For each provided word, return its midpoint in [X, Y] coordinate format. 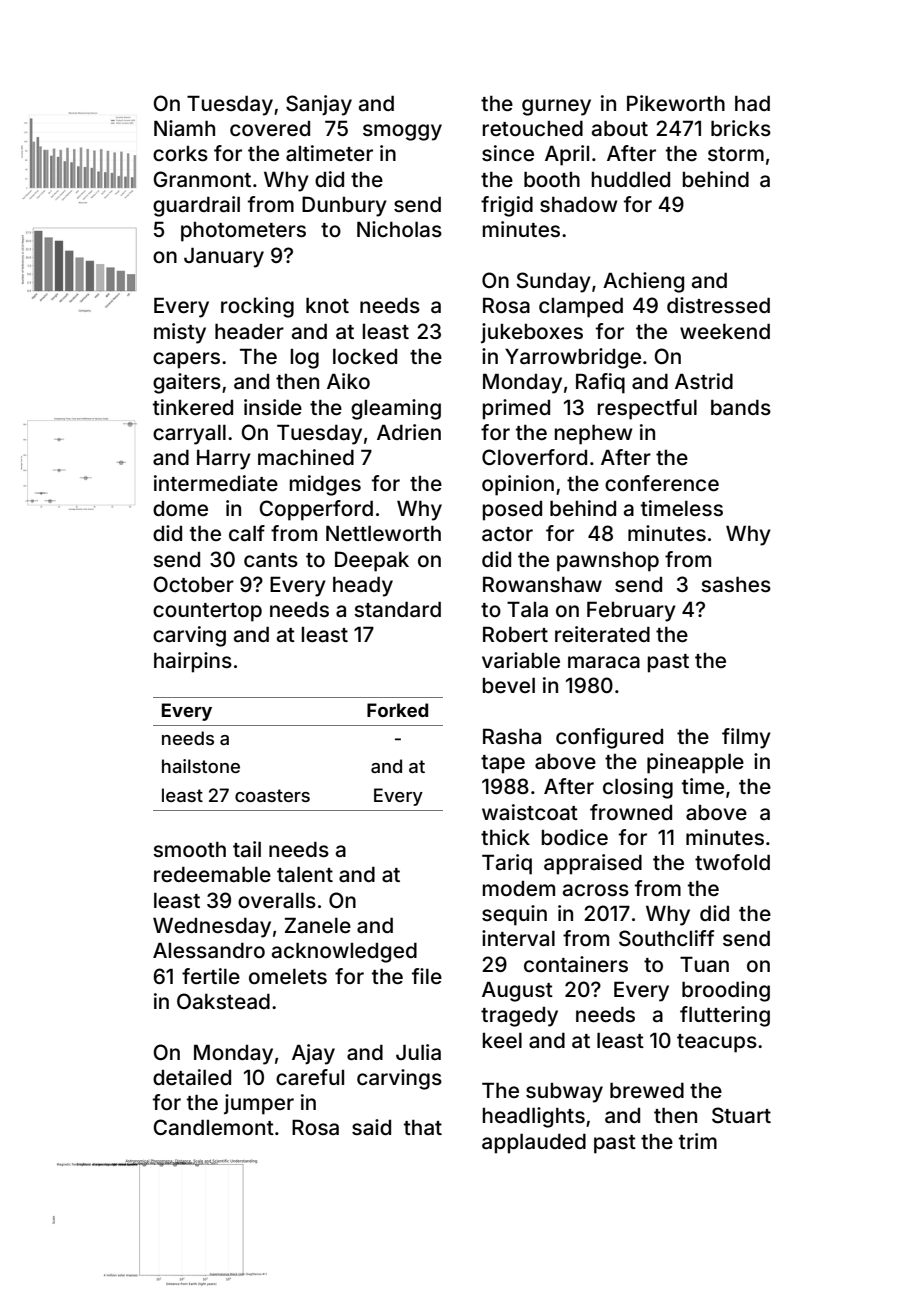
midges [325, 485]
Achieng [643, 282]
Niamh [184, 128]
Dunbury [344, 206]
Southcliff [666, 938]
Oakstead [223, 1001]
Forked [397, 710]
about [620, 128]
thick [505, 837]
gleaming [396, 409]
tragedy [519, 1017]
